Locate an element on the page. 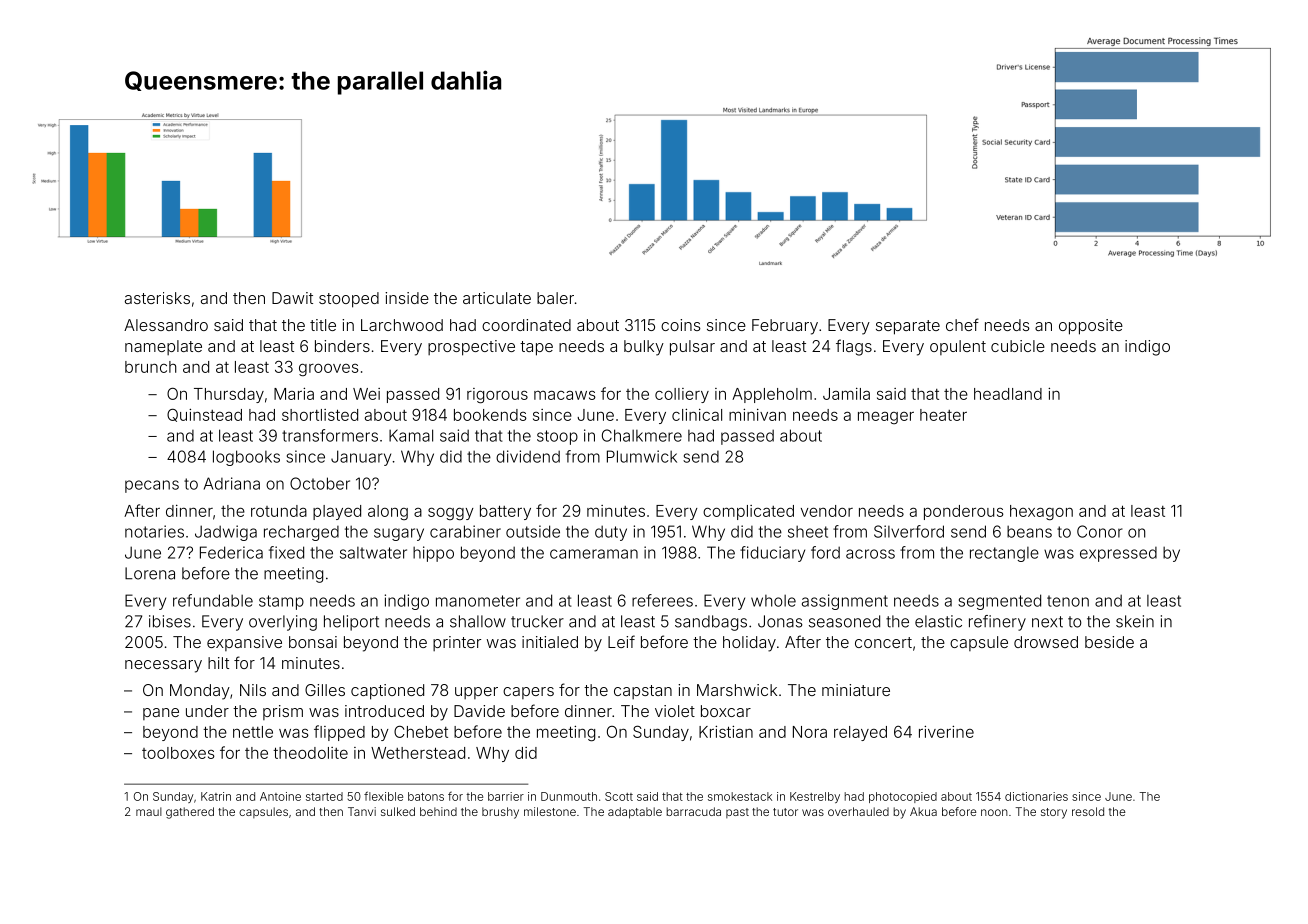 This page has height=924, width=1308. articulate is located at coordinates (497, 298).
